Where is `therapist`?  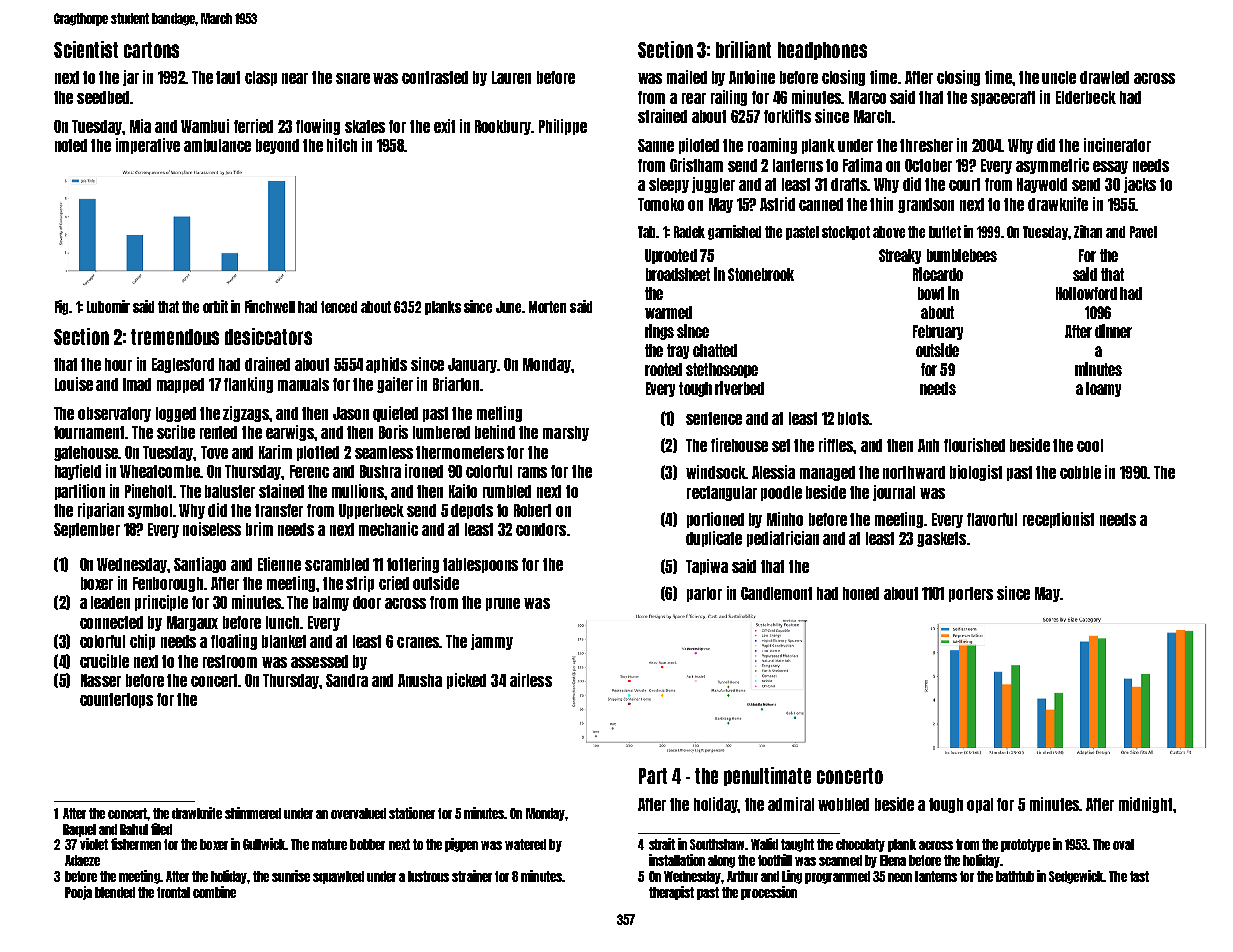
therapist is located at coordinates (671, 893).
